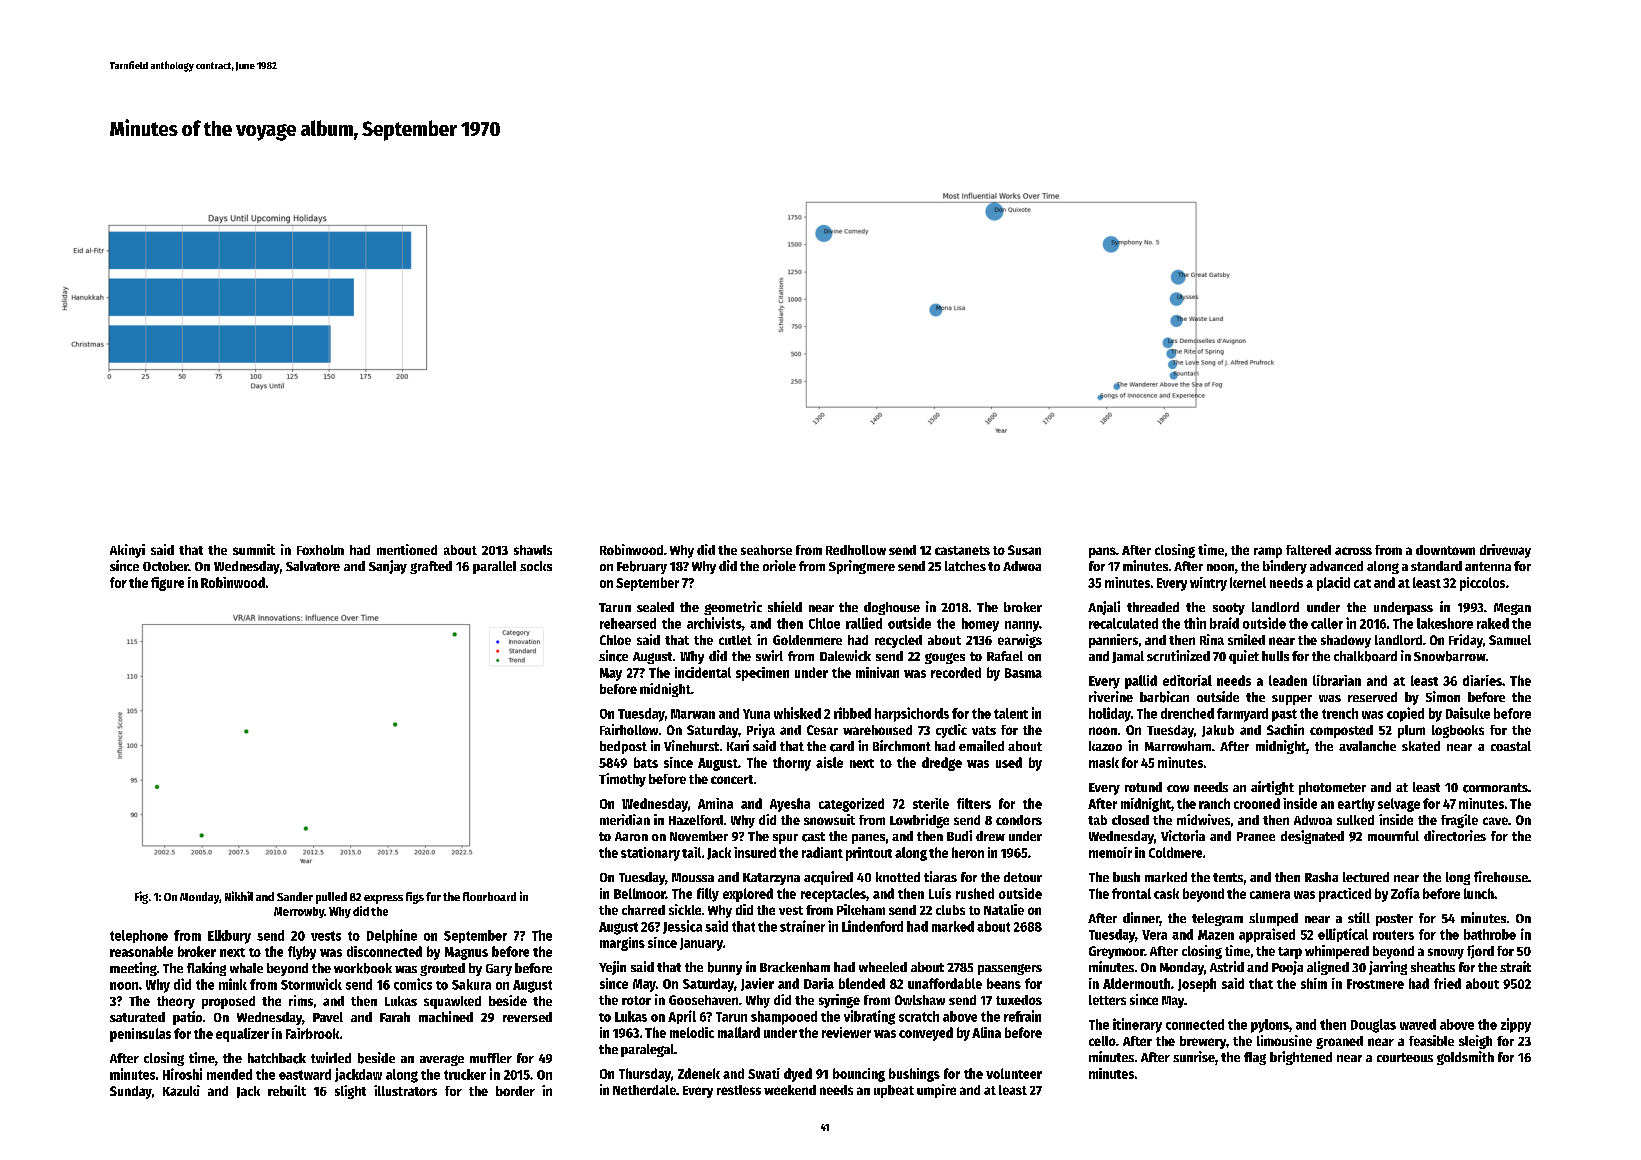  I want to click on poster, so click(1394, 920).
